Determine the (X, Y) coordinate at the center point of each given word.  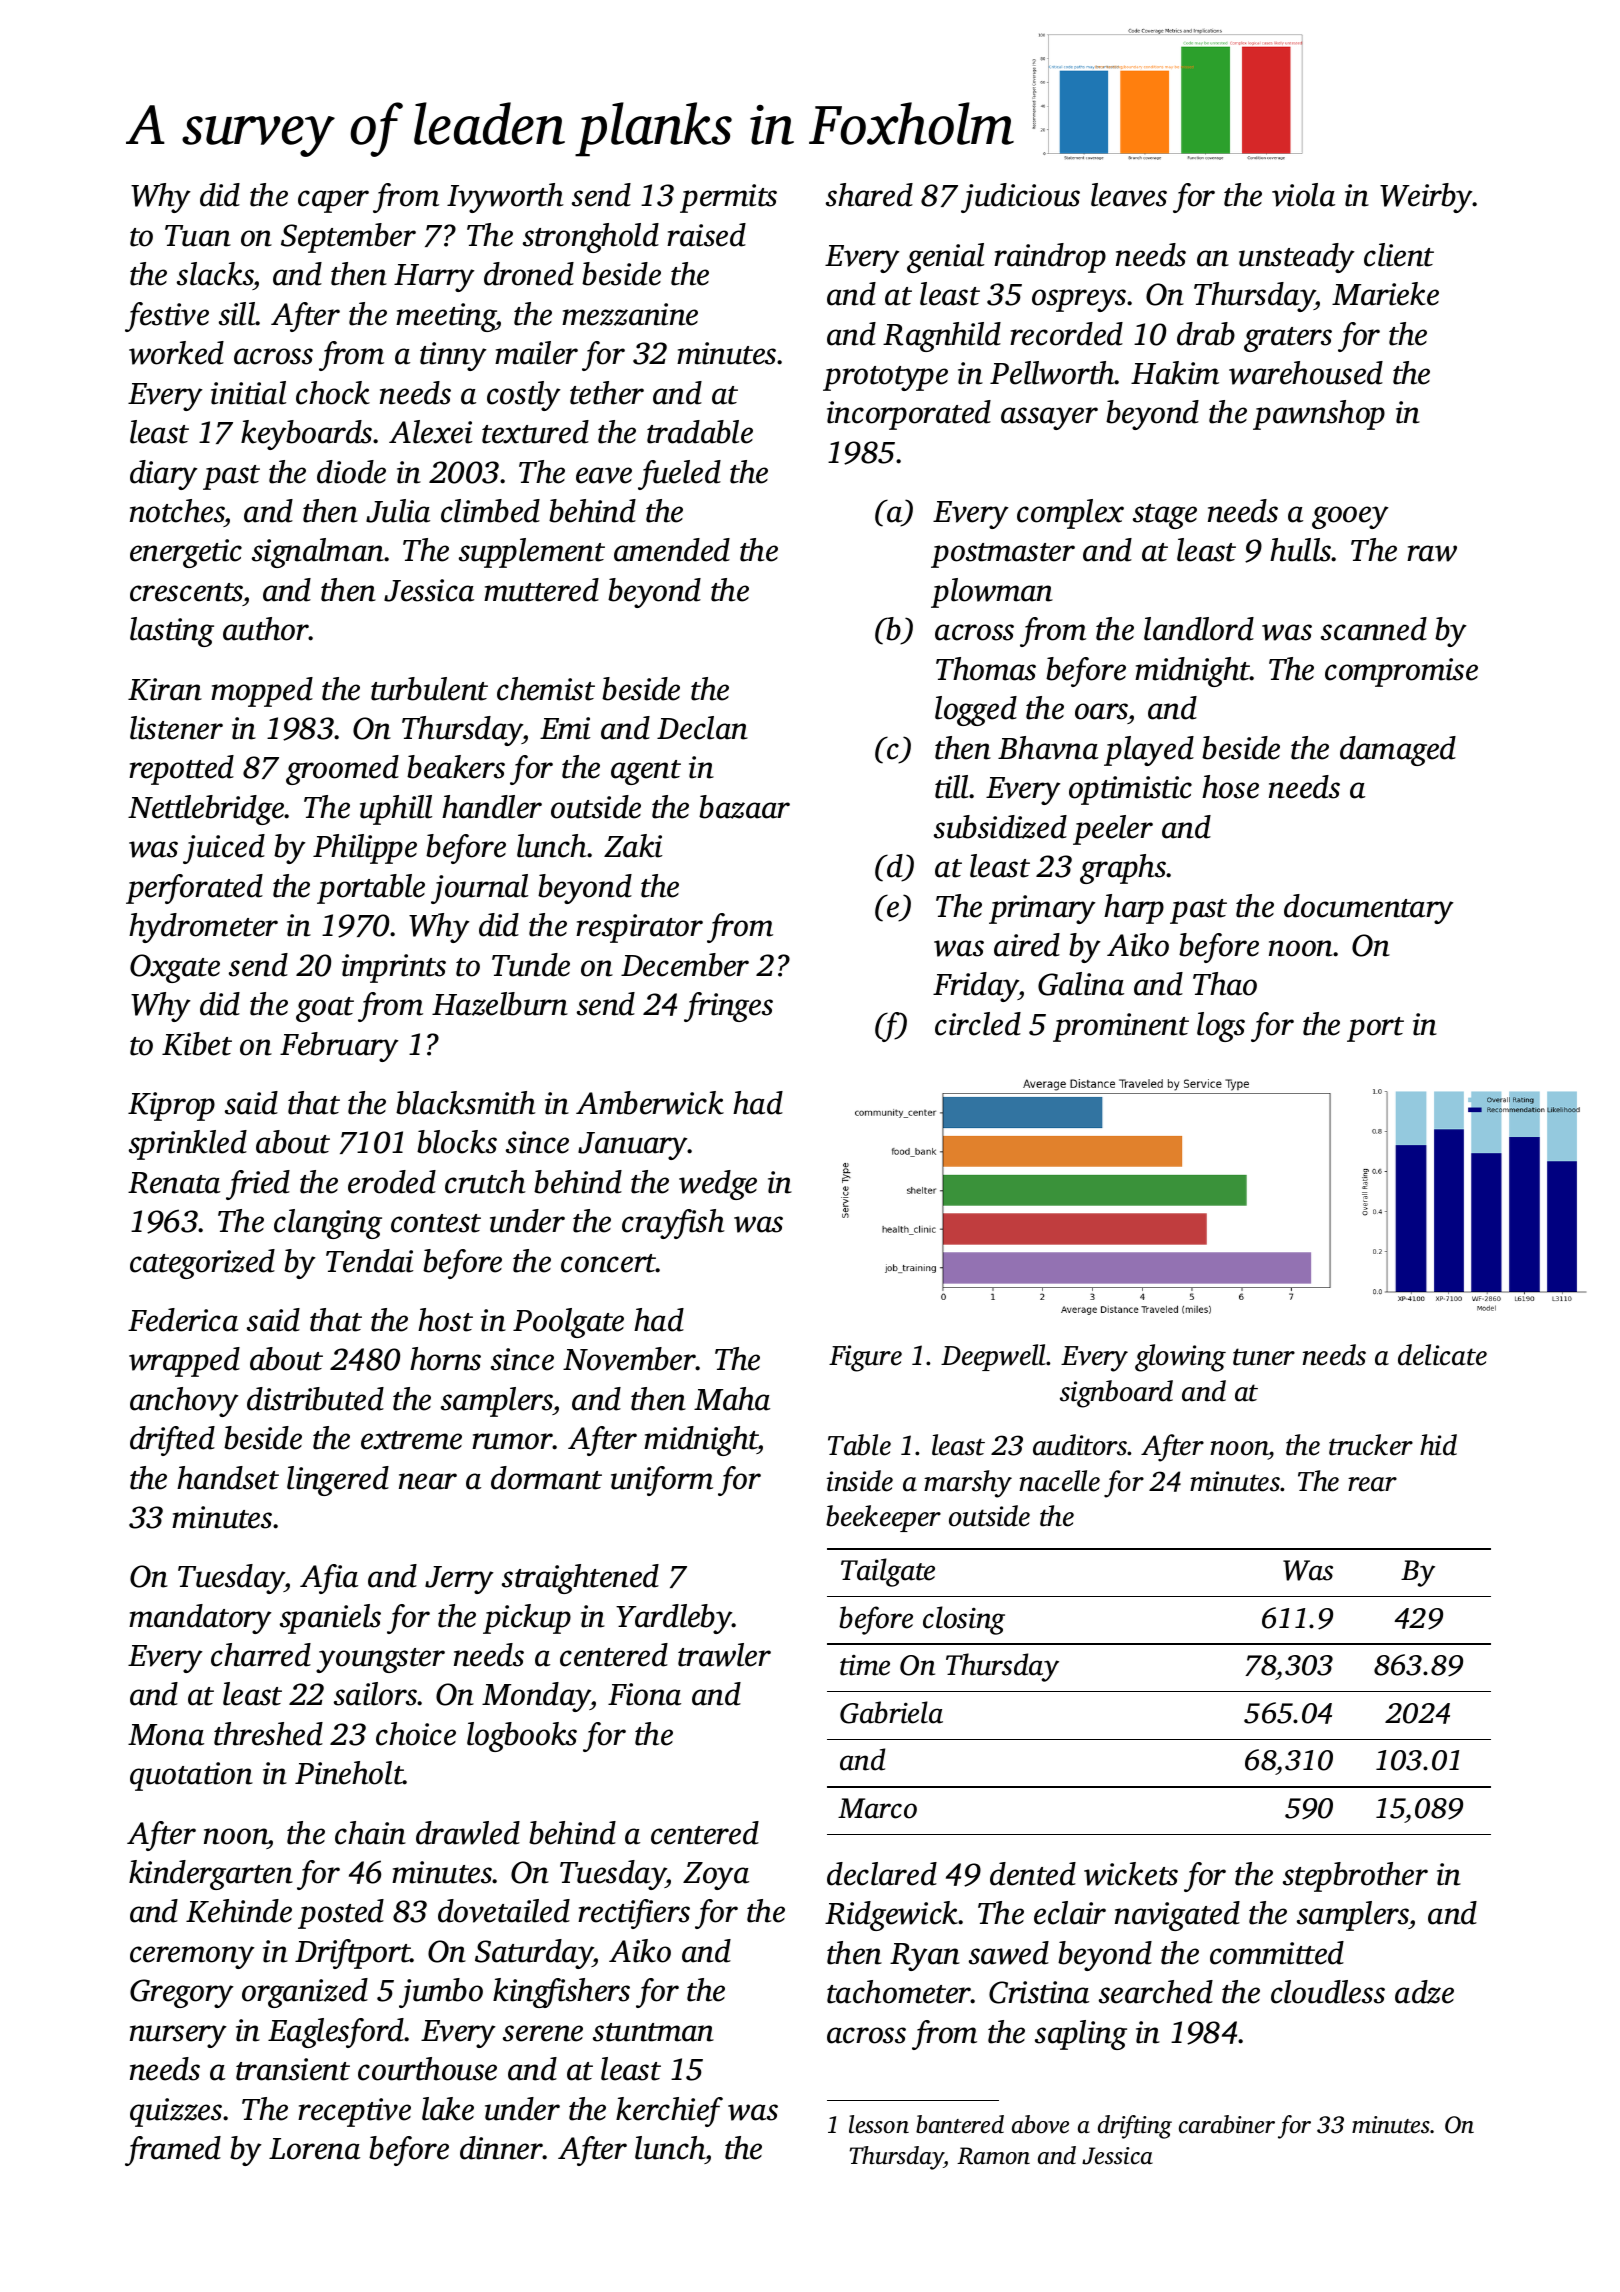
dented (1033, 1874)
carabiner (1227, 2124)
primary (1042, 909)
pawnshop (1319, 415)
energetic (186, 553)
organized (305, 1993)
